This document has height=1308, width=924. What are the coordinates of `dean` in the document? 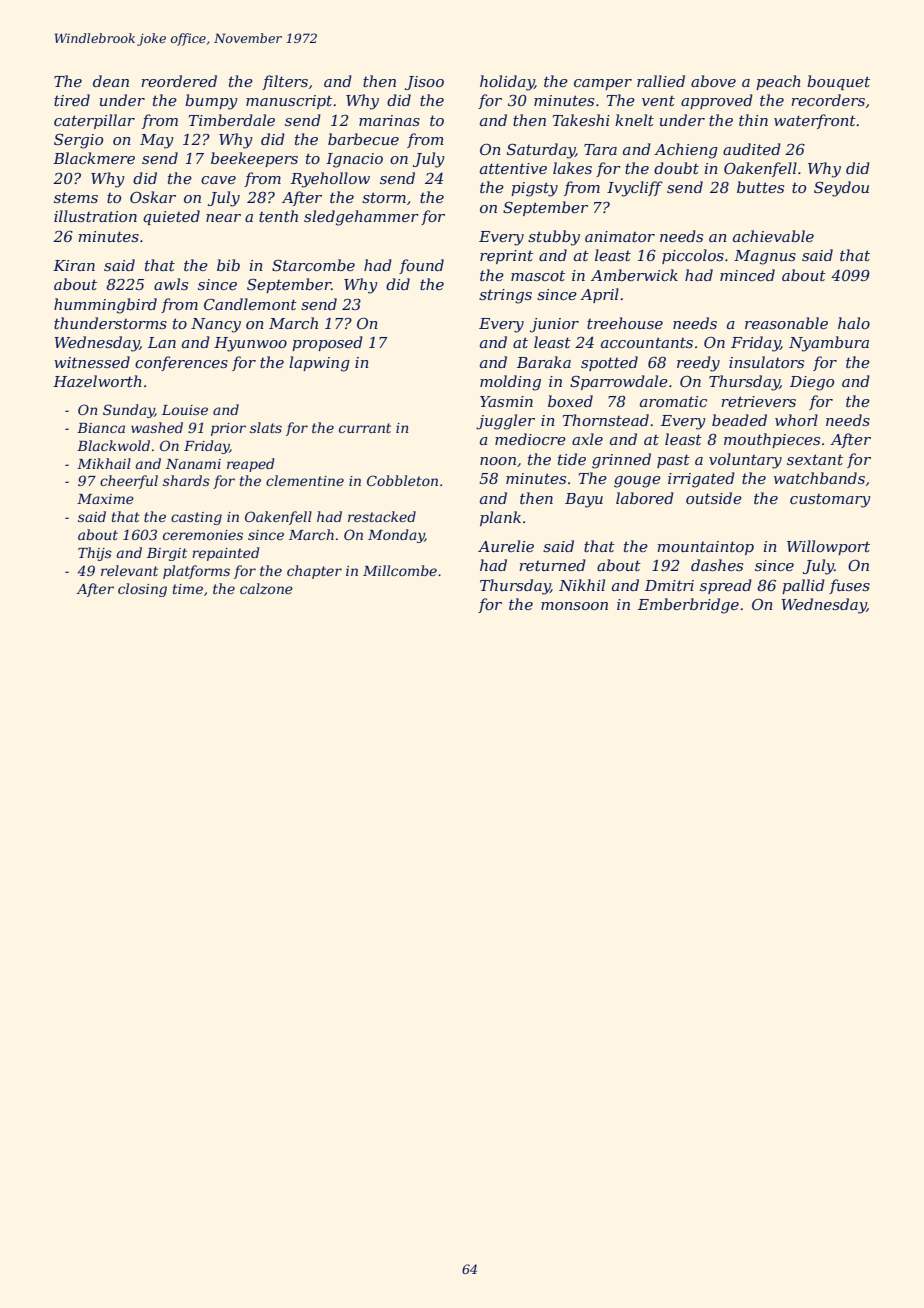 It's located at (111, 81).
